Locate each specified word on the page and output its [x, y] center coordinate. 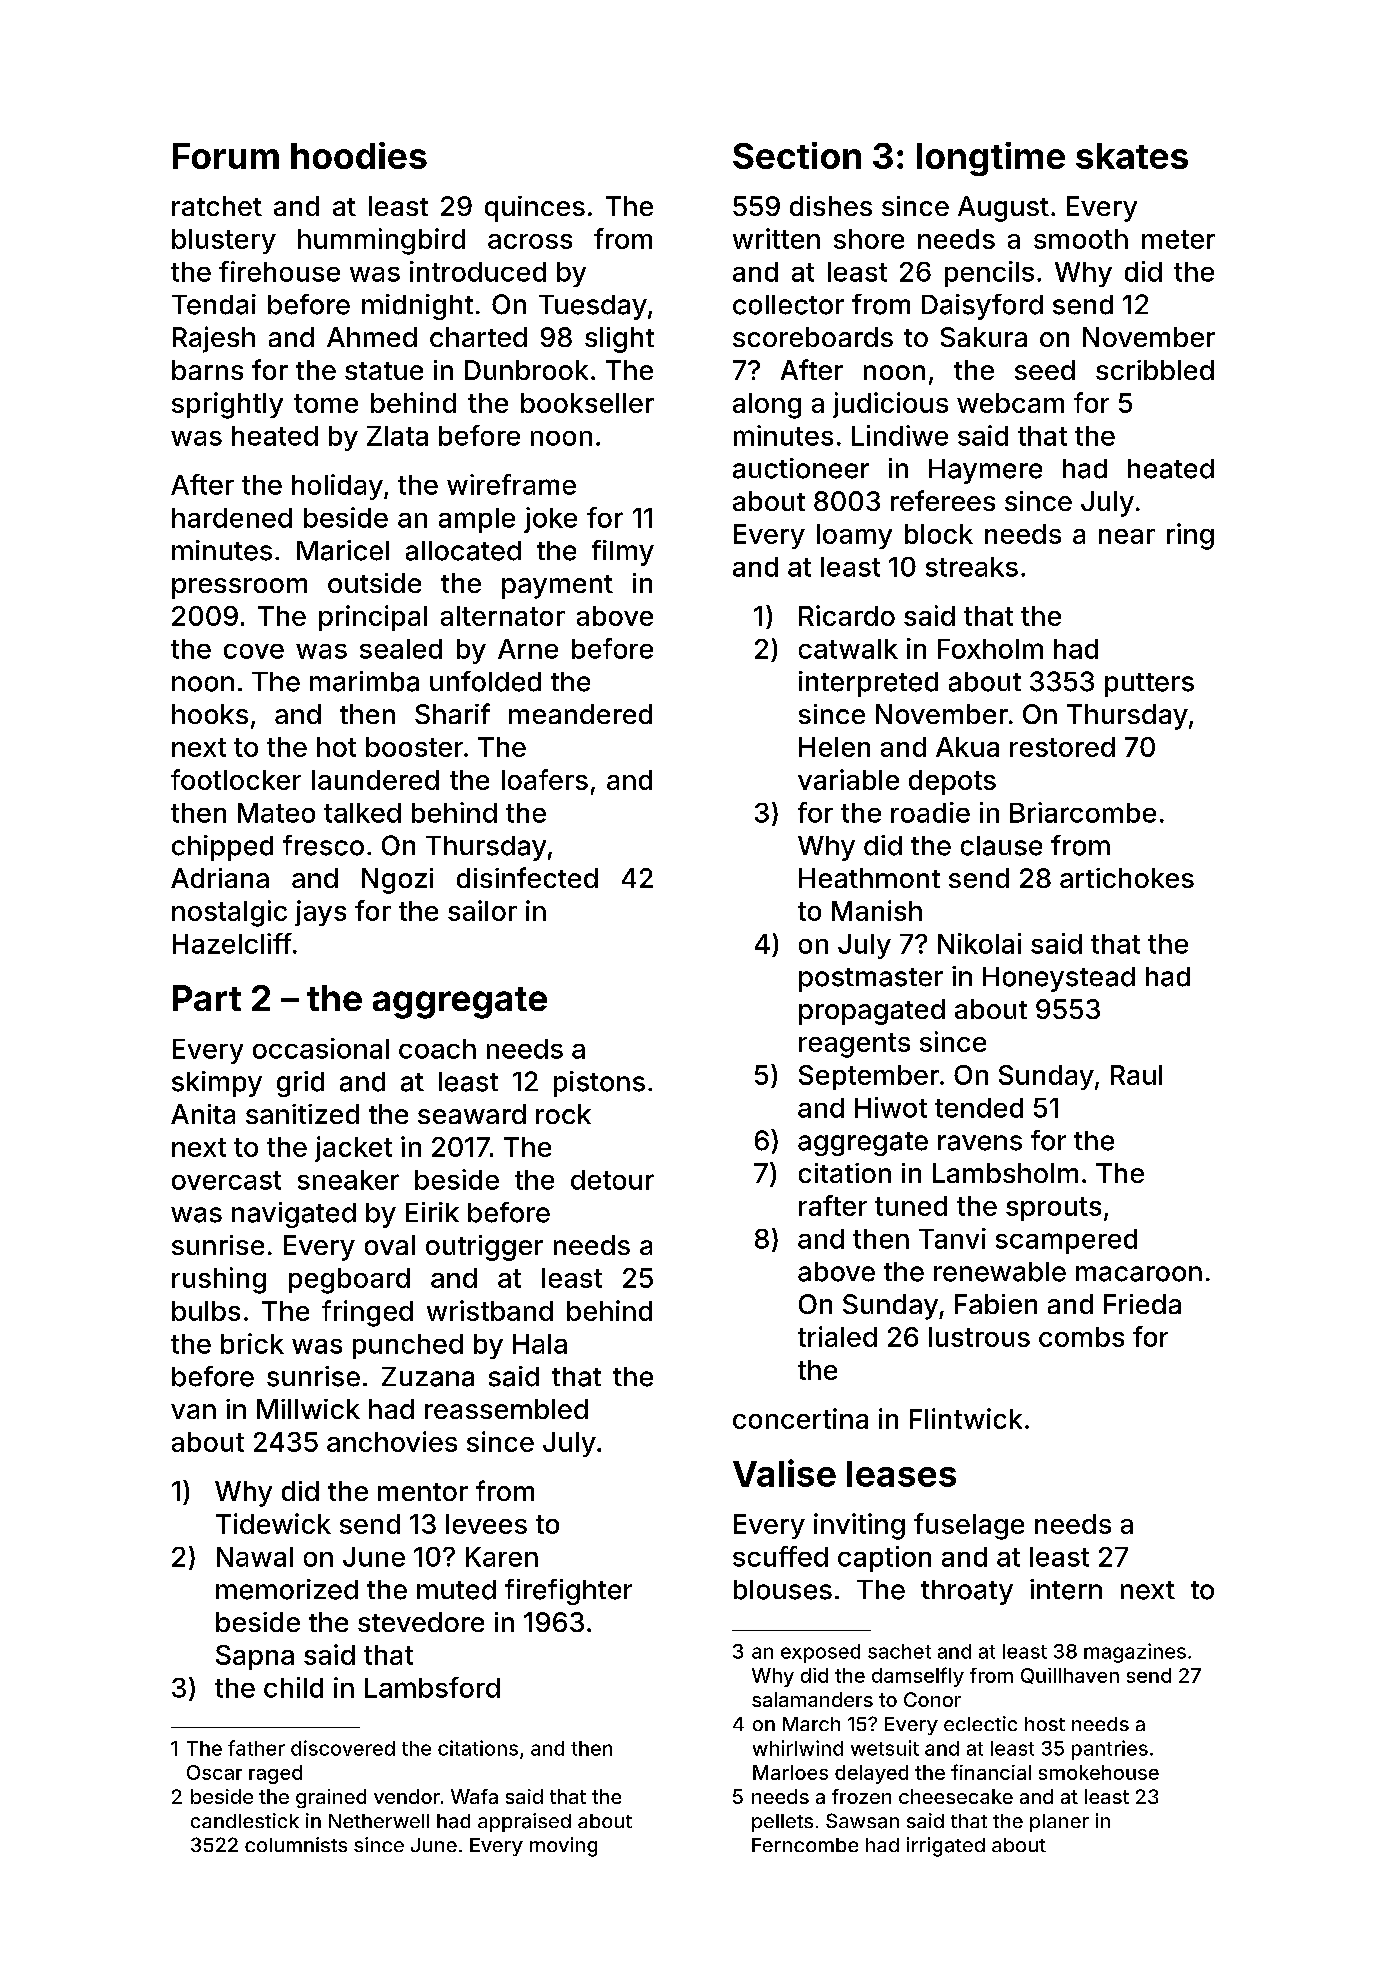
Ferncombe [805, 1845]
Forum [226, 156]
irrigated [946, 1847]
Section [797, 155]
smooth [1081, 239]
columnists [296, 1844]
